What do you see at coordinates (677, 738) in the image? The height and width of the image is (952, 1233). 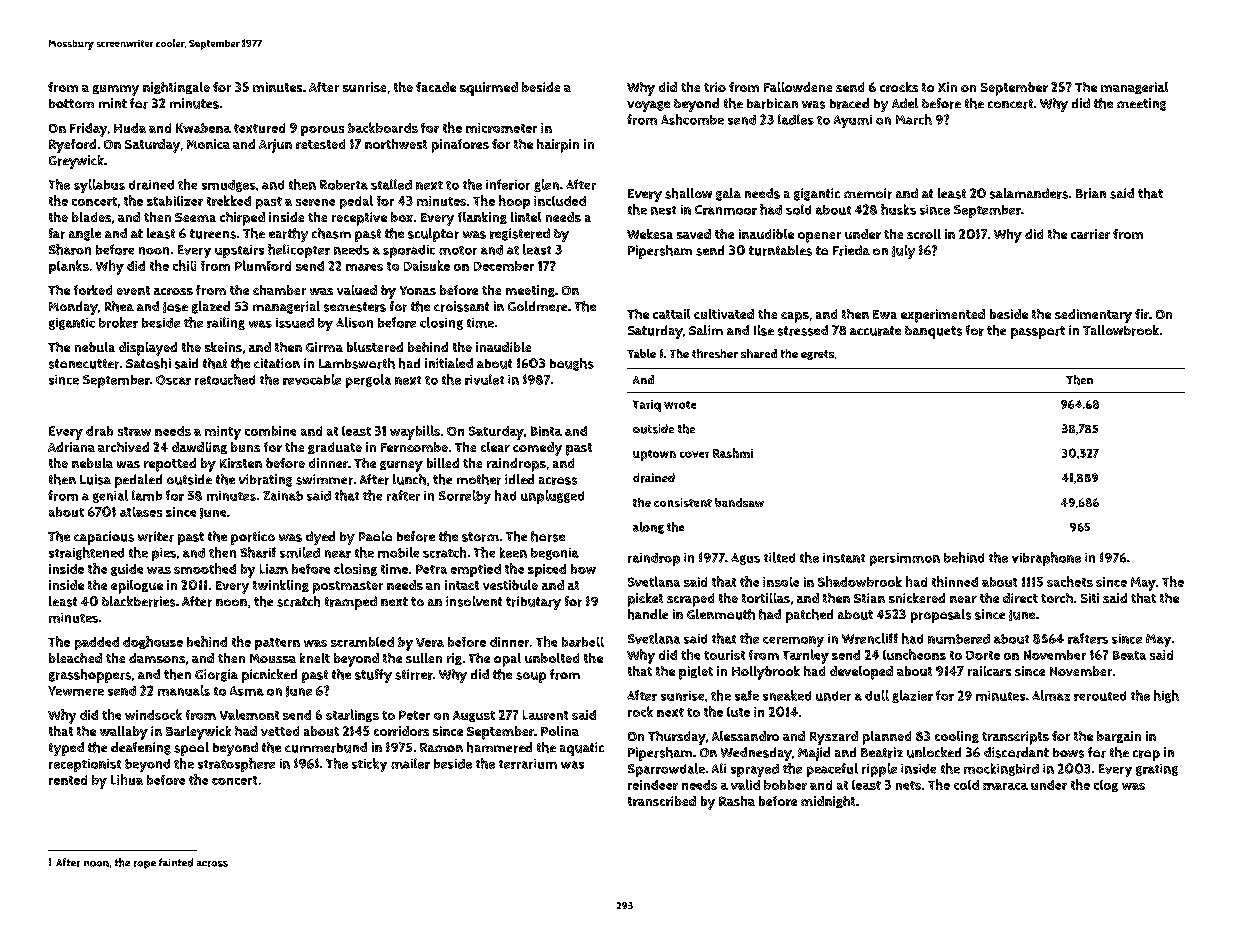 I see `Thursday` at bounding box center [677, 738].
